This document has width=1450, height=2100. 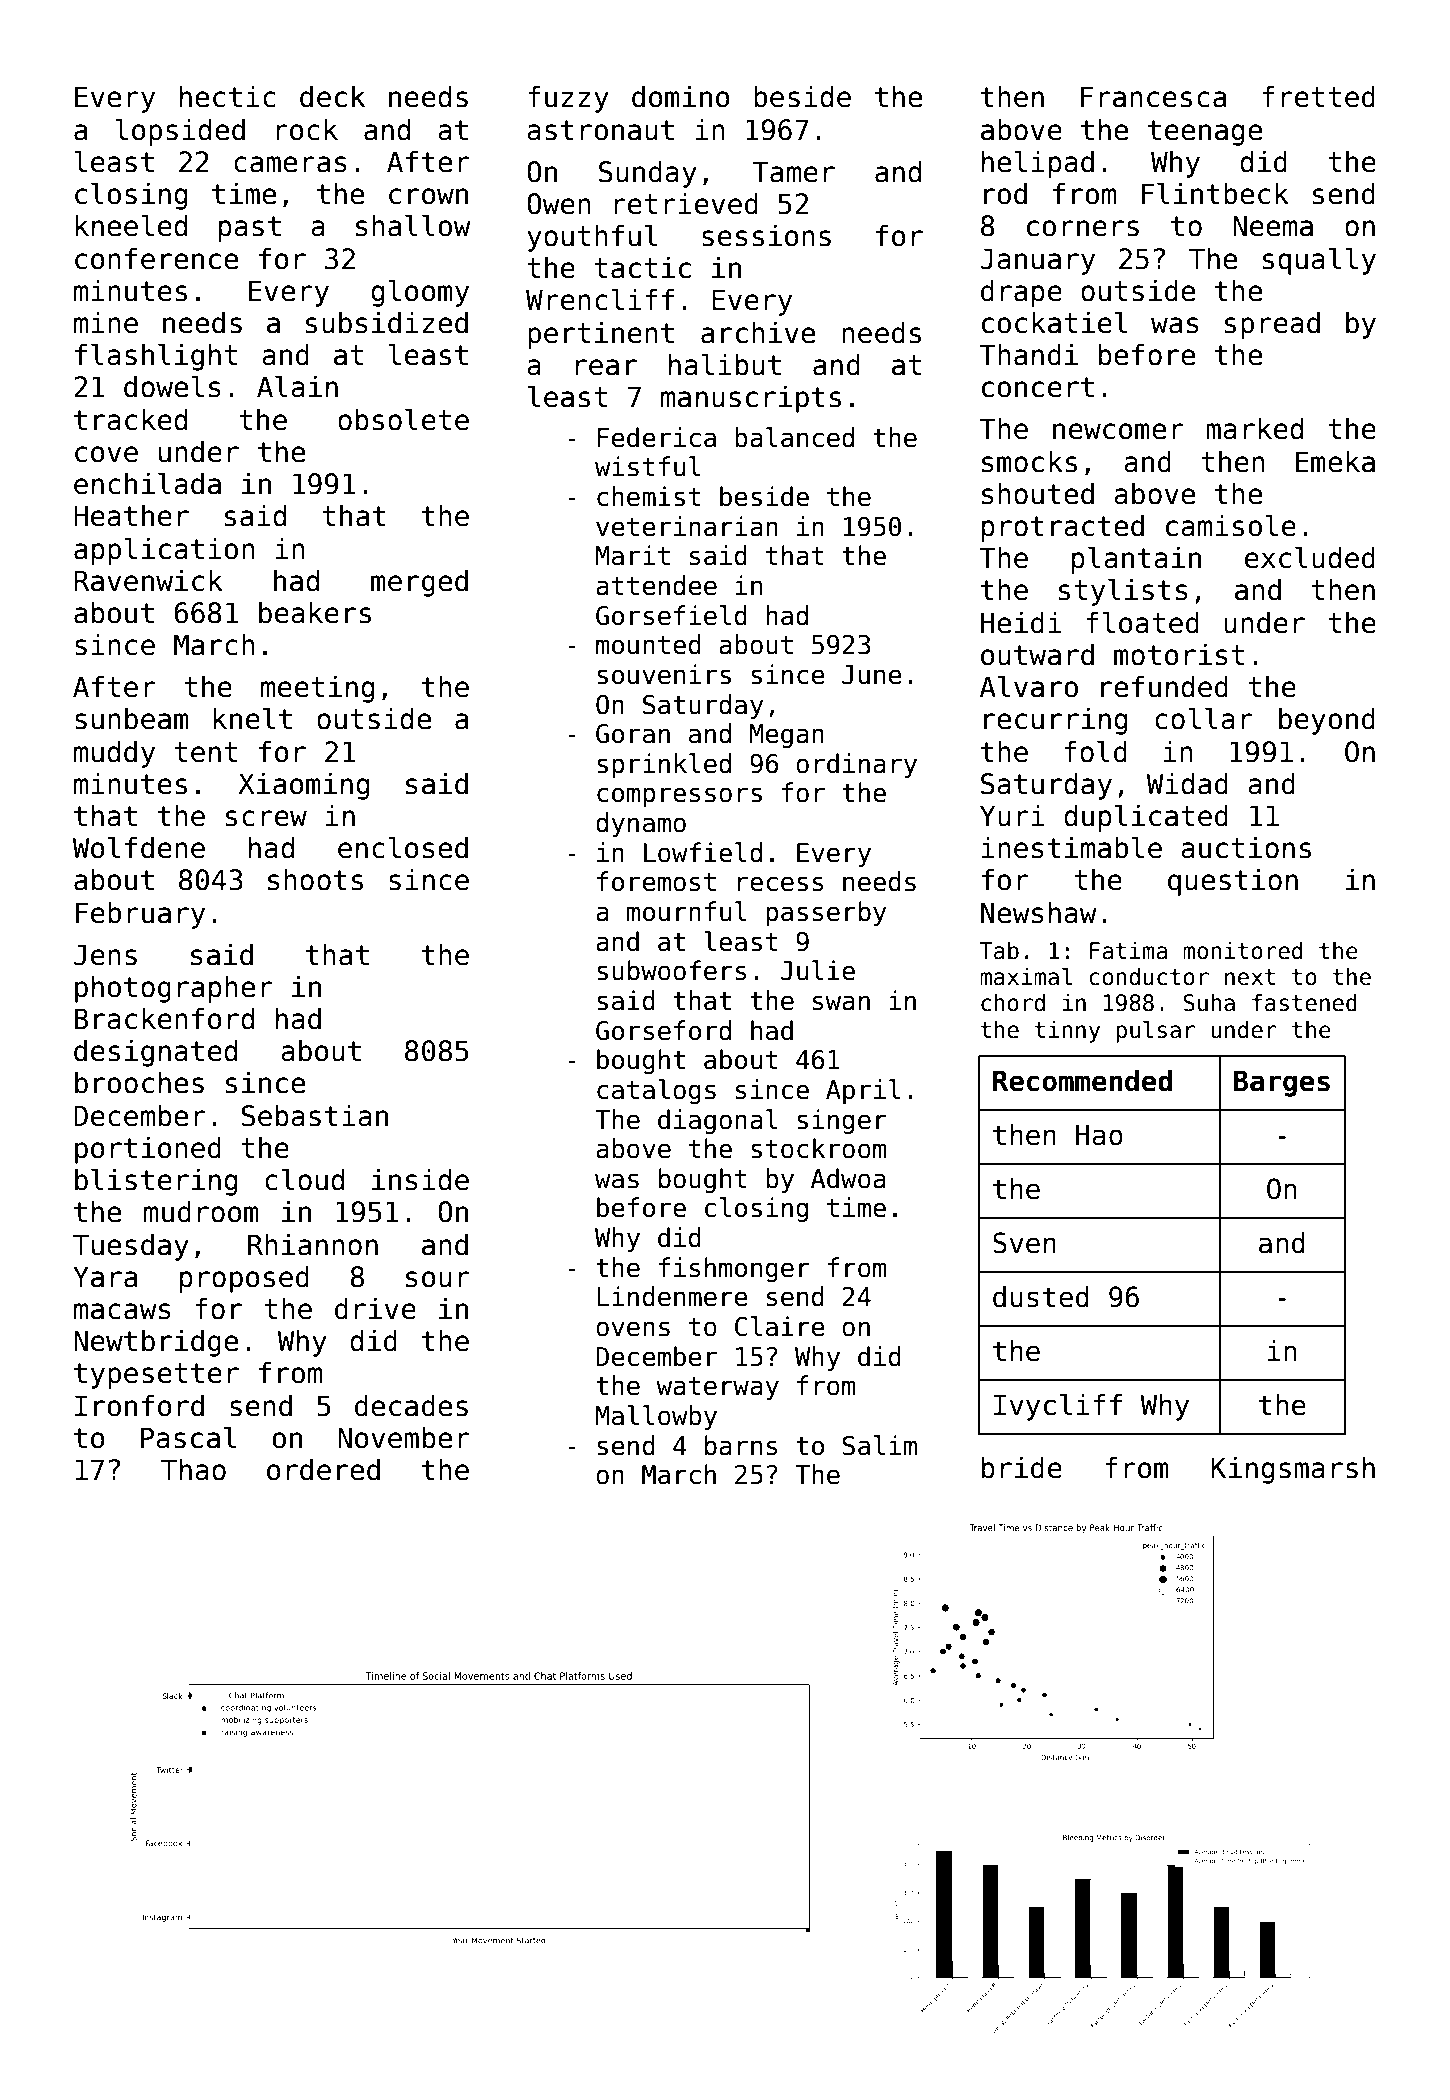 What do you see at coordinates (1319, 261) in the document?
I see `squally` at bounding box center [1319, 261].
